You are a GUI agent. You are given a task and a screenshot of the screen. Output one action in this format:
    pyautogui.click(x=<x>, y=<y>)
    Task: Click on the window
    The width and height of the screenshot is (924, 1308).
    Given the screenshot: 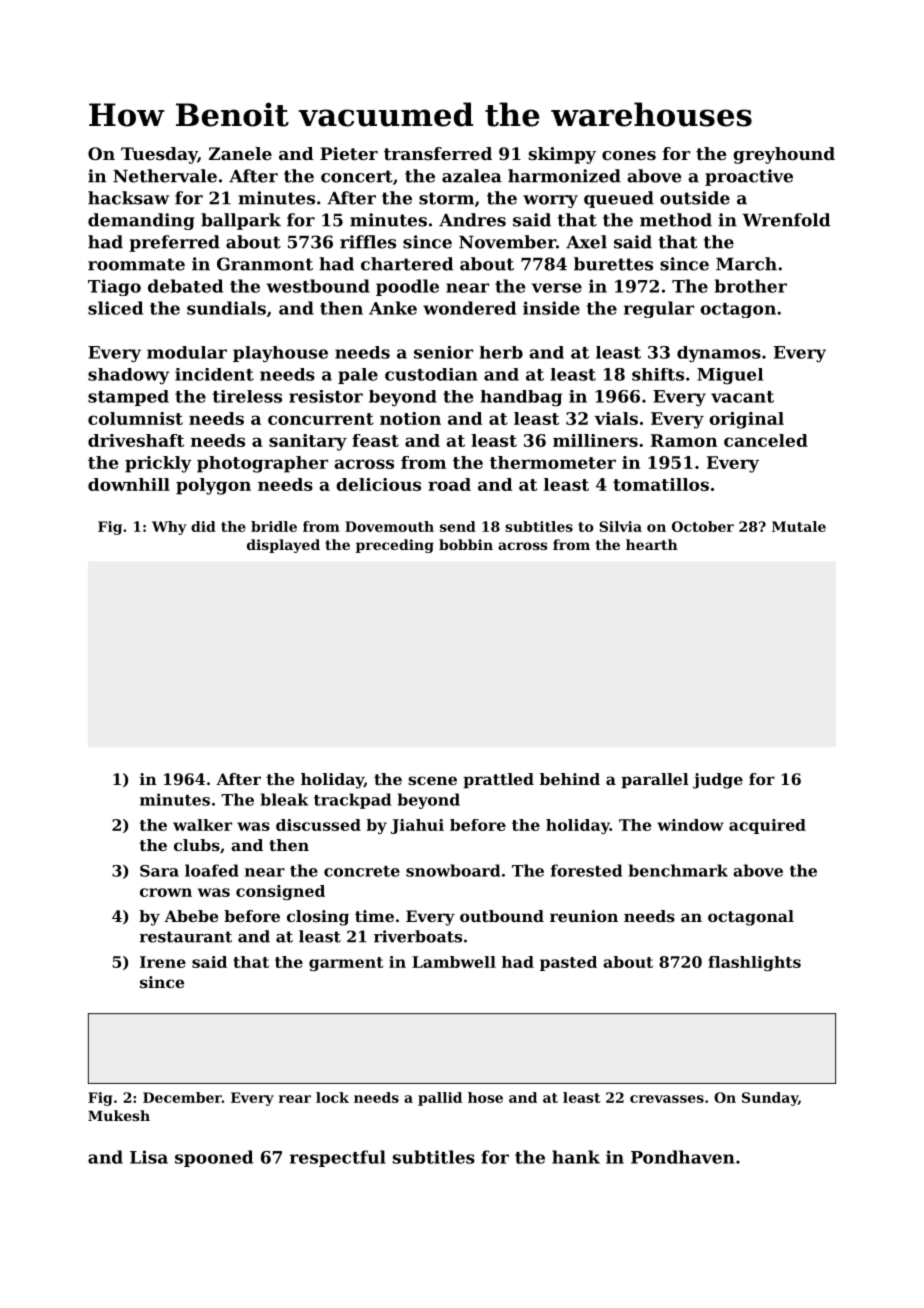 What is the action you would take?
    pyautogui.click(x=690, y=825)
